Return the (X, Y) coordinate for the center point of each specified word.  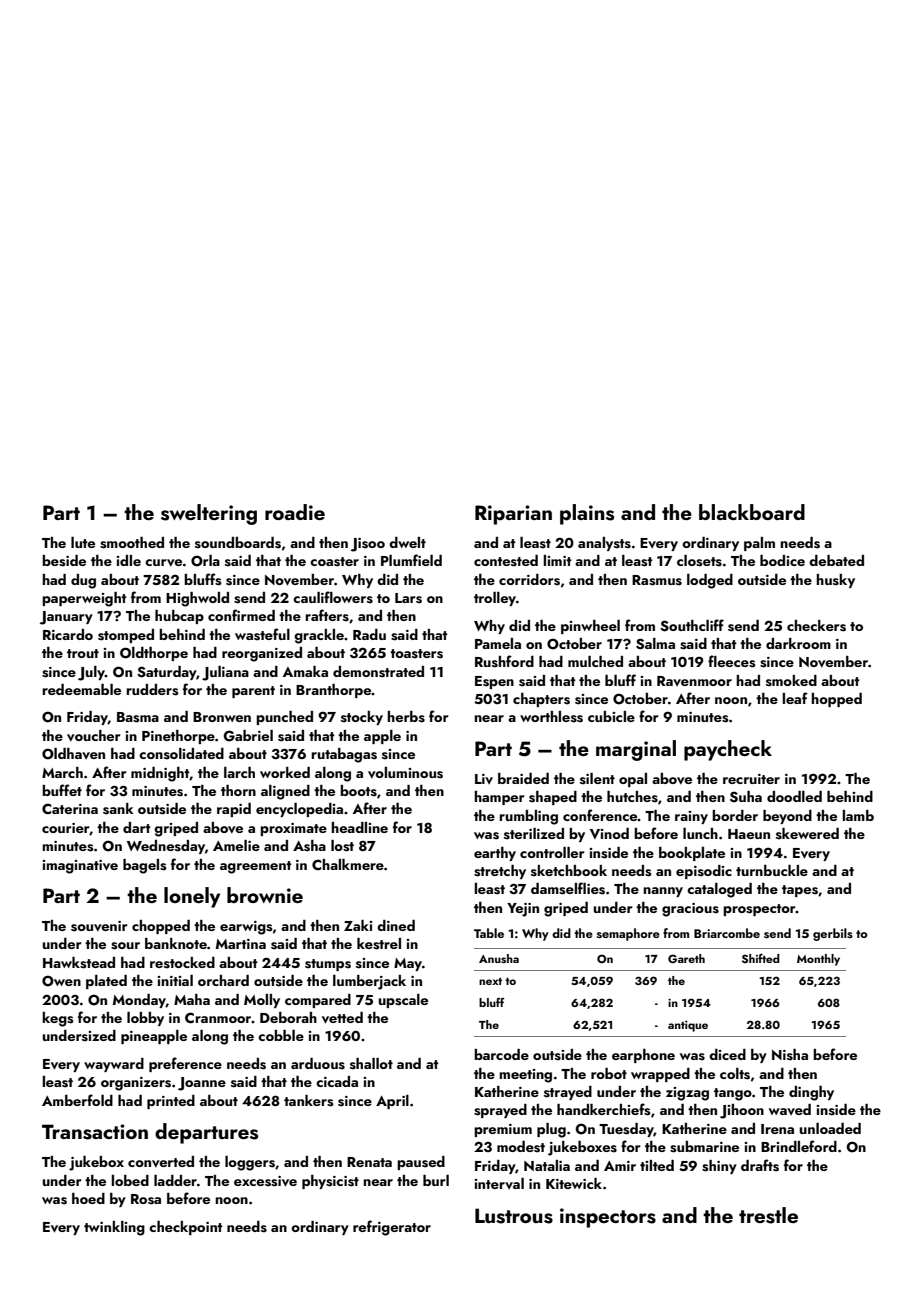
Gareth (686, 958)
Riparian (513, 515)
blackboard (752, 512)
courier (66, 829)
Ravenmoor (694, 681)
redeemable (81, 689)
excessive (265, 1181)
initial (175, 980)
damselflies (568, 888)
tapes (800, 891)
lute (83, 542)
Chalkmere (348, 864)
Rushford (504, 661)
